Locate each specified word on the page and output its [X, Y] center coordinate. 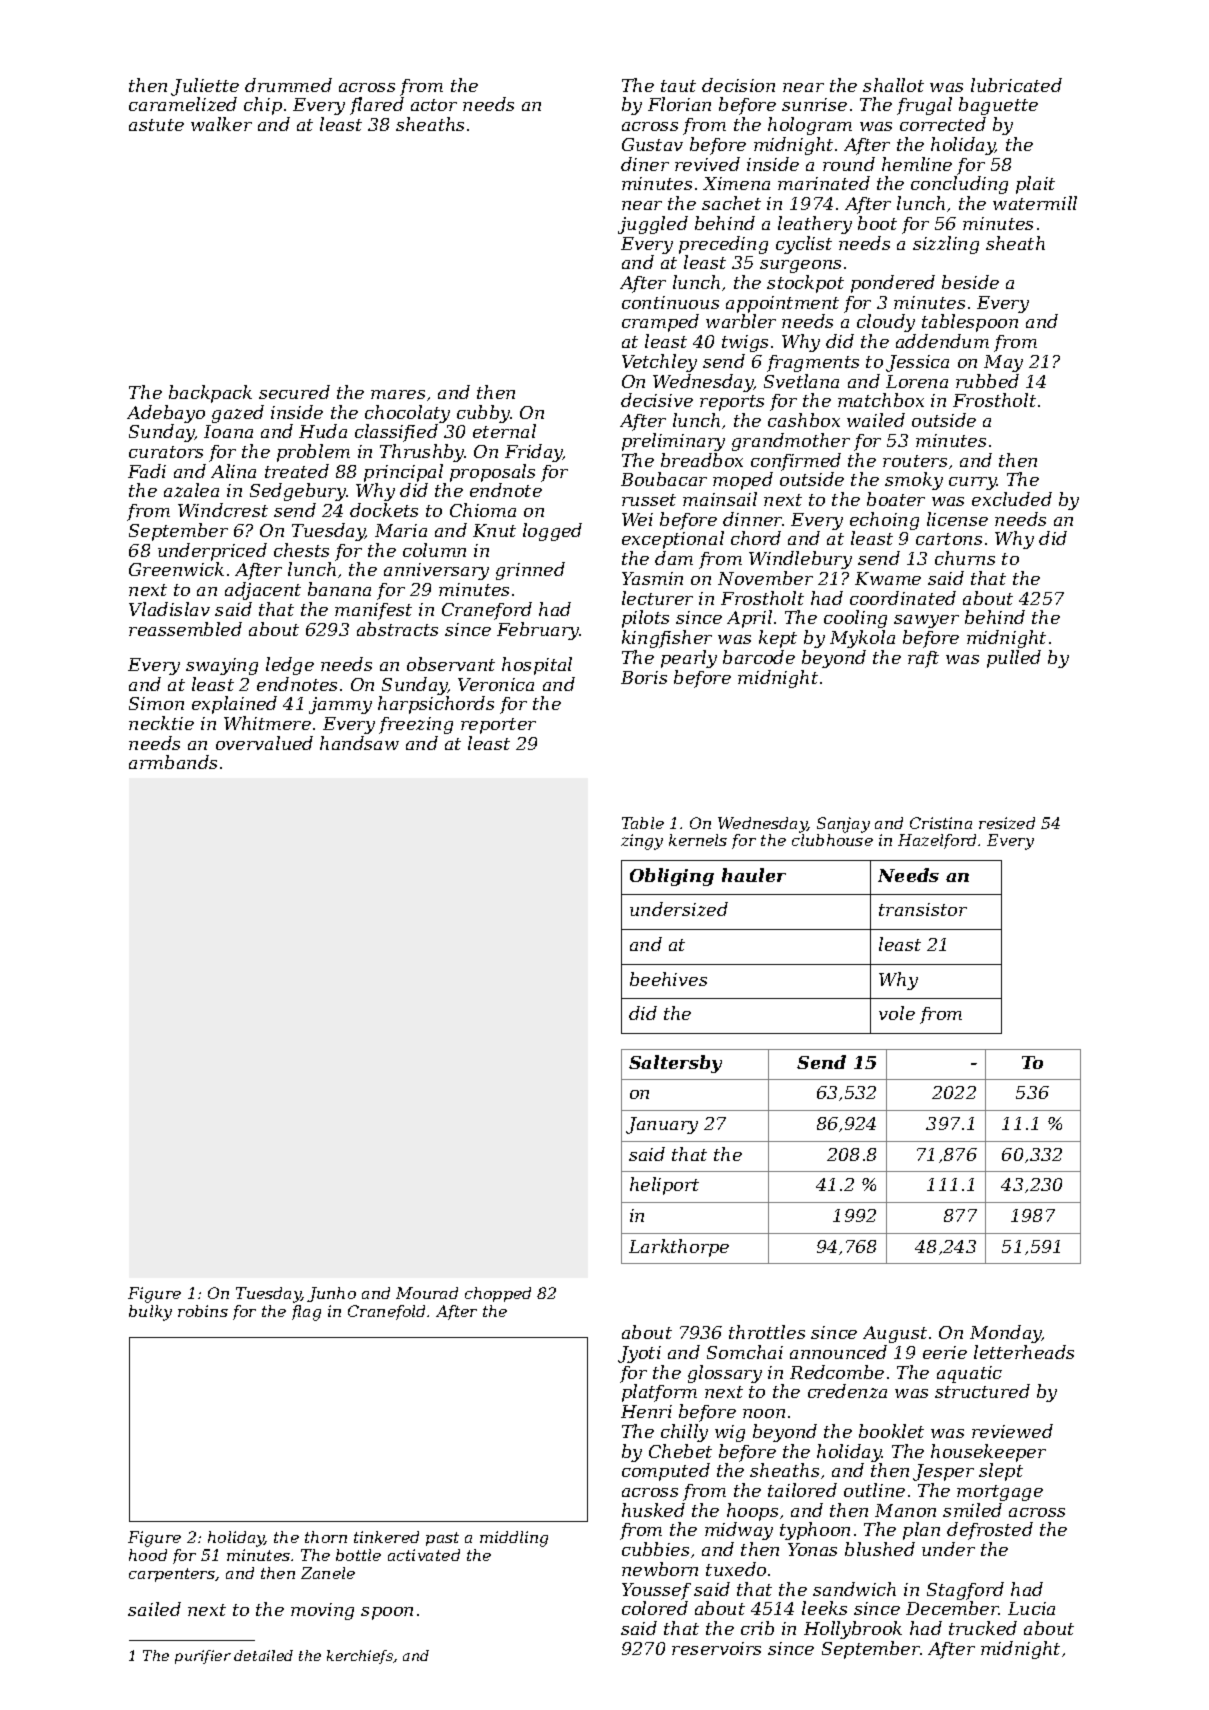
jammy [340, 705]
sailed [154, 1609]
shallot [893, 85]
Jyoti [639, 1354]
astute [156, 125]
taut [678, 86]
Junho [331, 1294]
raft [923, 659]
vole [897, 1013]
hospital [537, 666]
